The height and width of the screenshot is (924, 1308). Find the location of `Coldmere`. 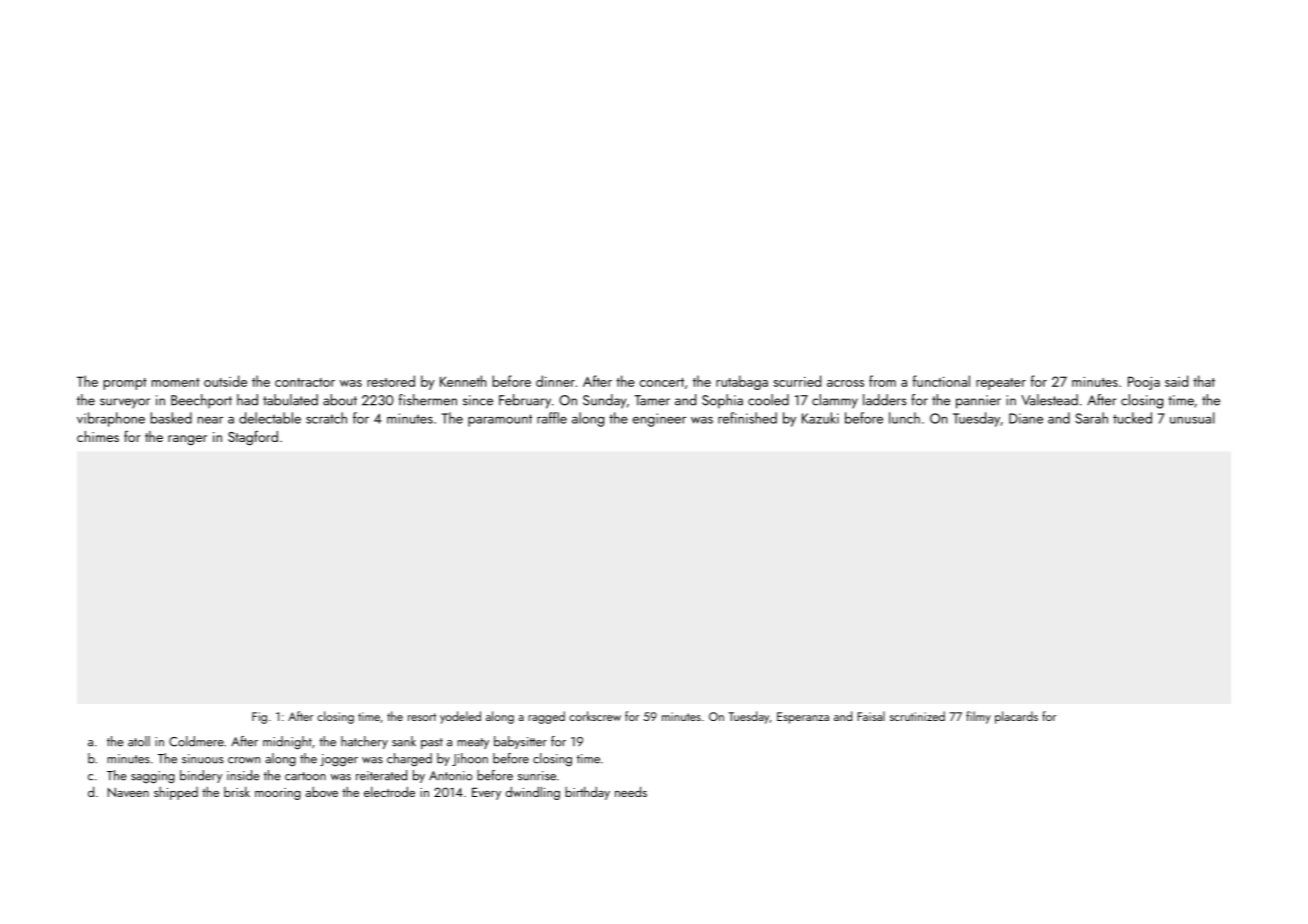

Coldmere is located at coordinates (196, 741).
